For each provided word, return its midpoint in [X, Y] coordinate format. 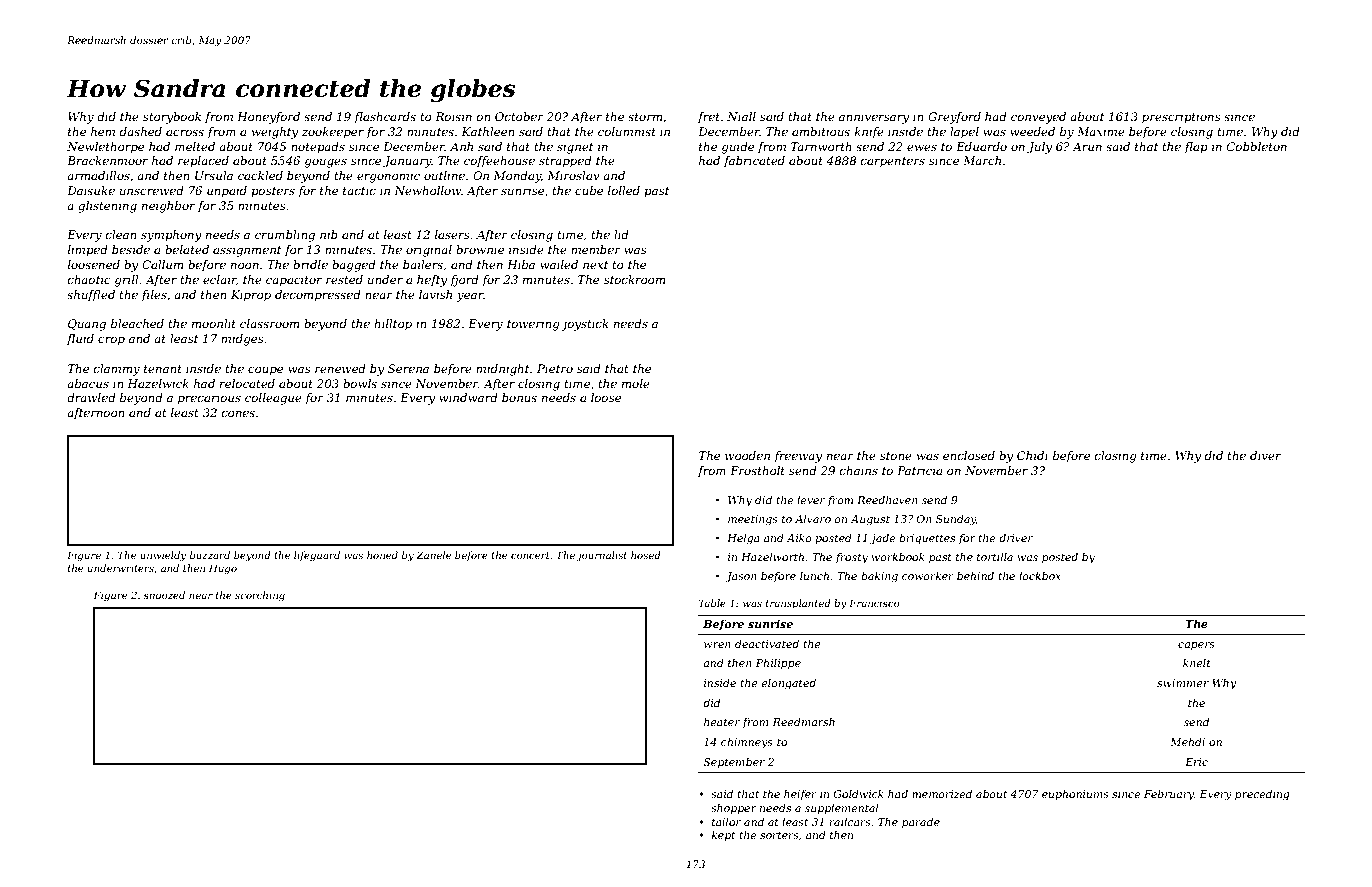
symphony [171, 236]
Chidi [1032, 455]
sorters [779, 835]
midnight [502, 370]
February [1169, 795]
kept [723, 836]
